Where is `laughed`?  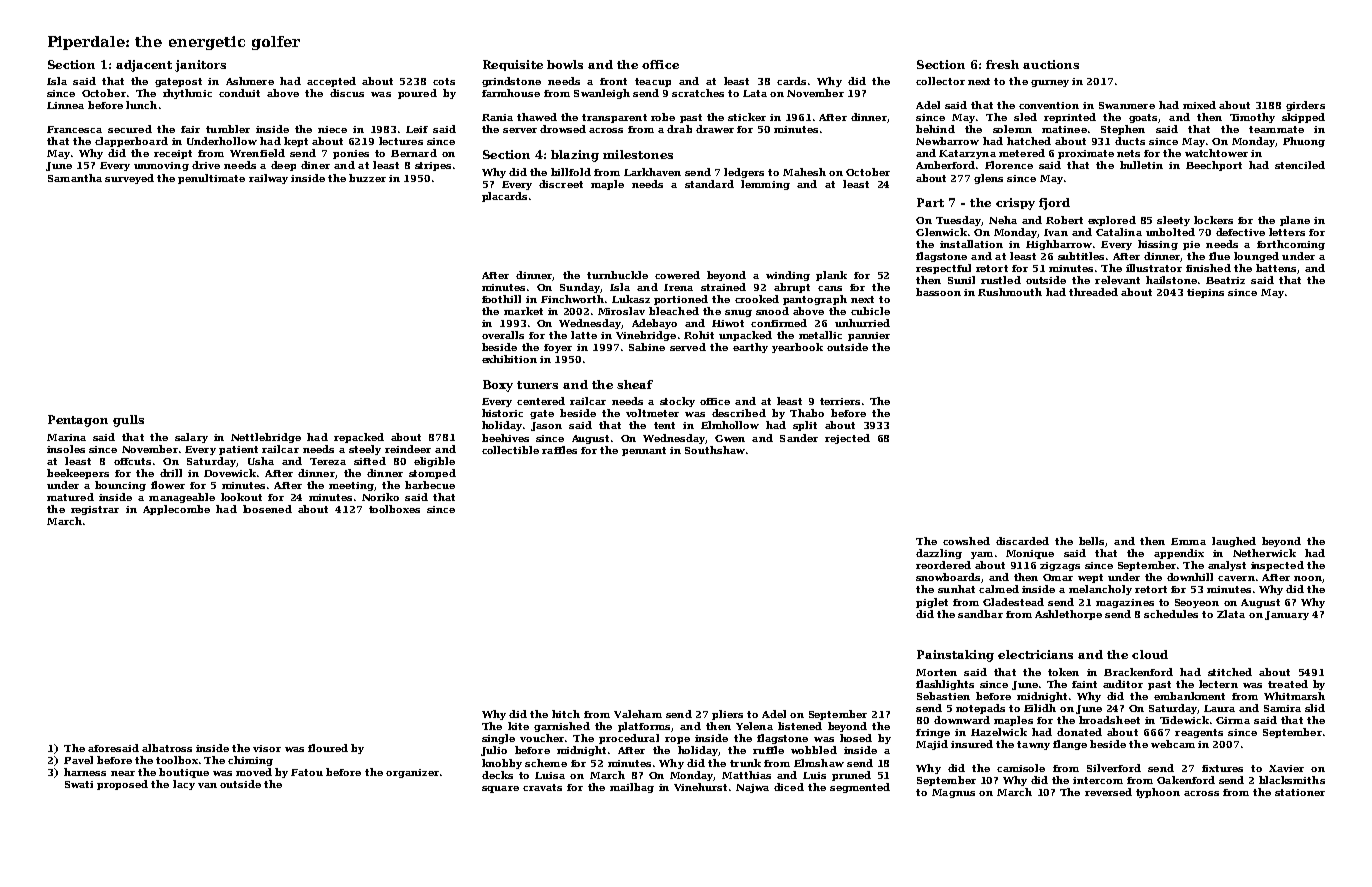
laughed is located at coordinates (1234, 542).
